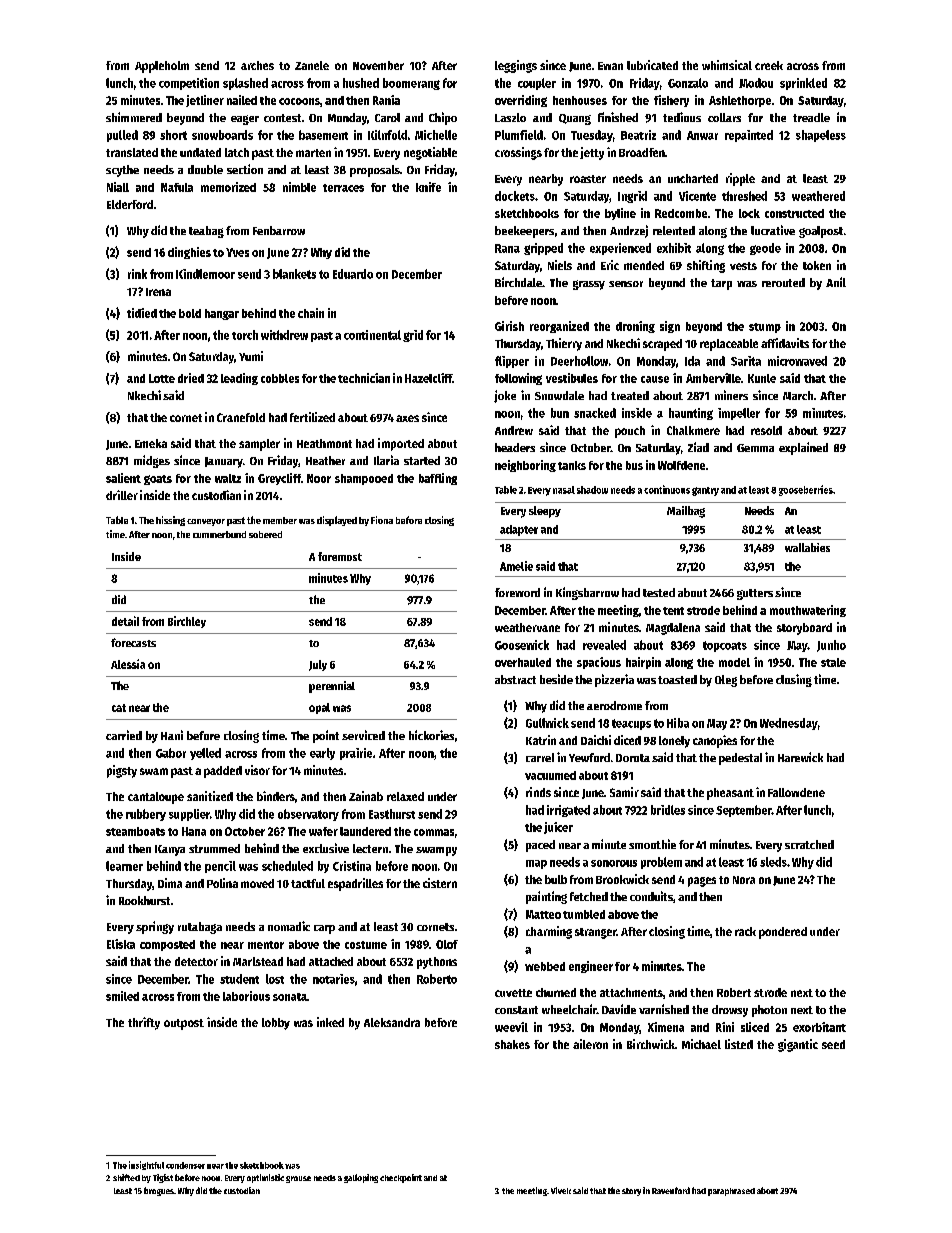 The width and height of the screenshot is (952, 1233). I want to click on Fallowdene, so click(796, 792).
